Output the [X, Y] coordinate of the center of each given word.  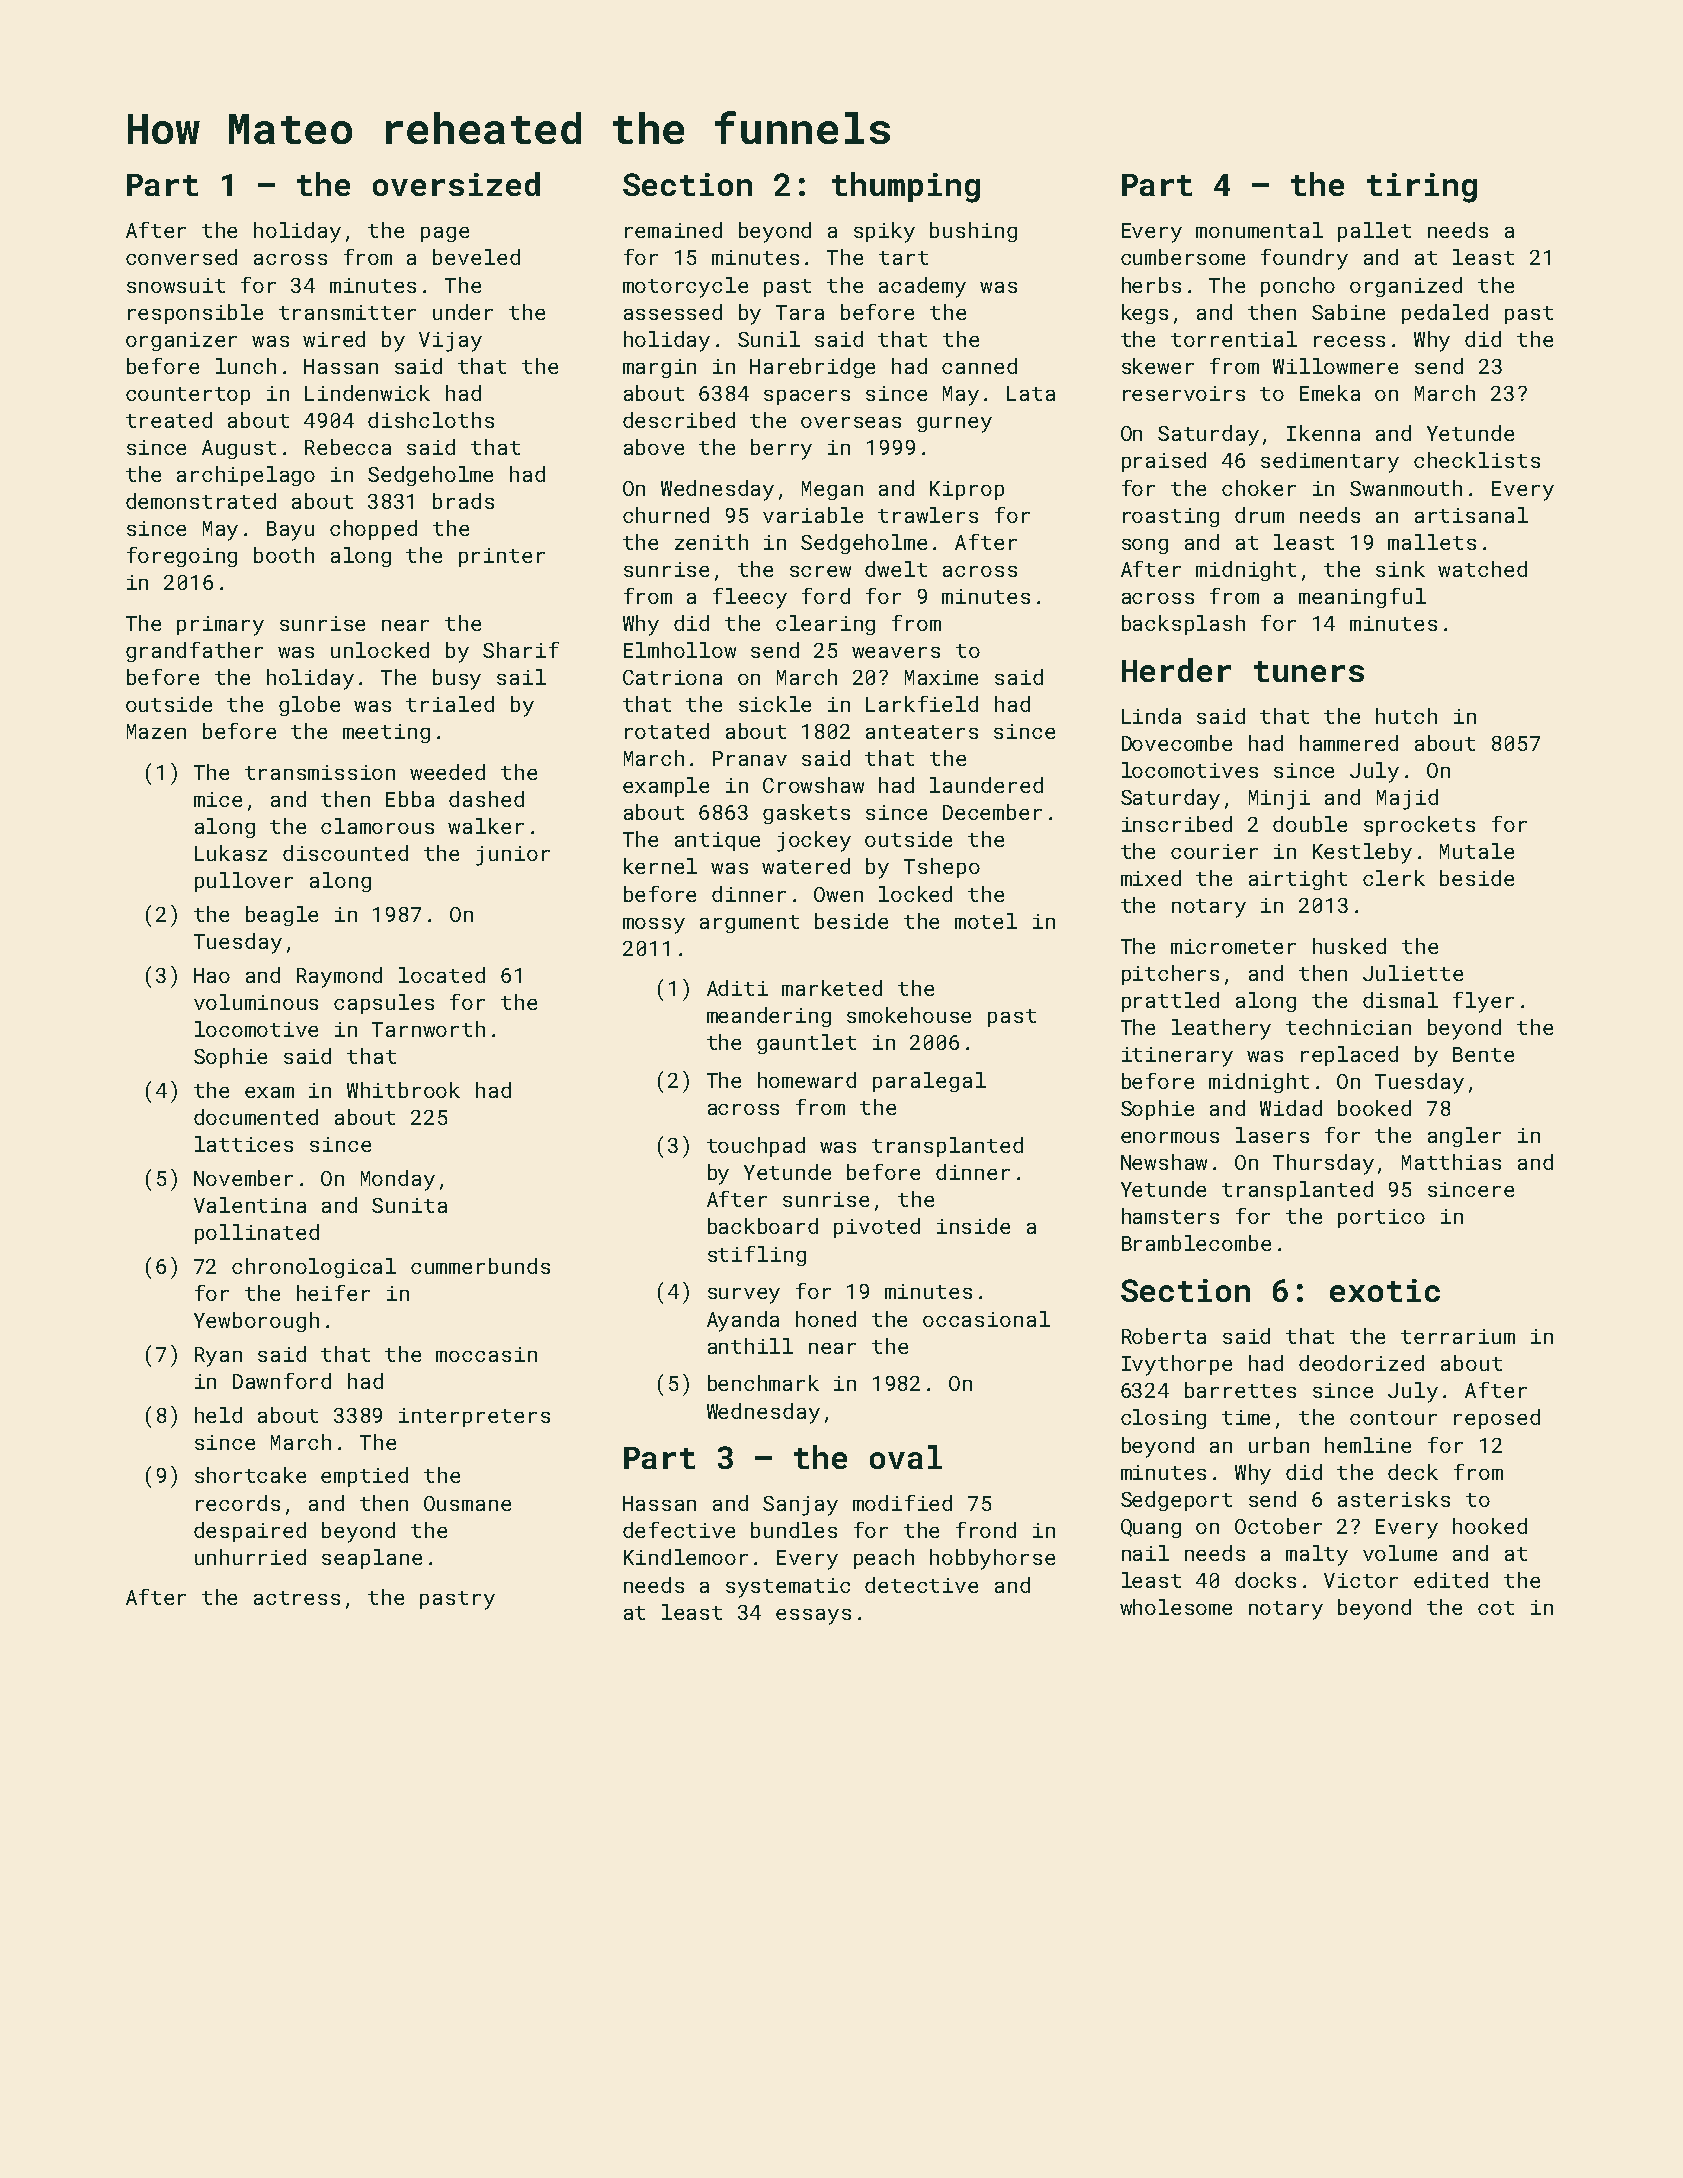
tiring [1422, 188]
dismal [1400, 1000]
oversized [456, 184]
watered [806, 866]
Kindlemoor [686, 1557]
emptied [364, 1477]
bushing [973, 232]
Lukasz [231, 853]
